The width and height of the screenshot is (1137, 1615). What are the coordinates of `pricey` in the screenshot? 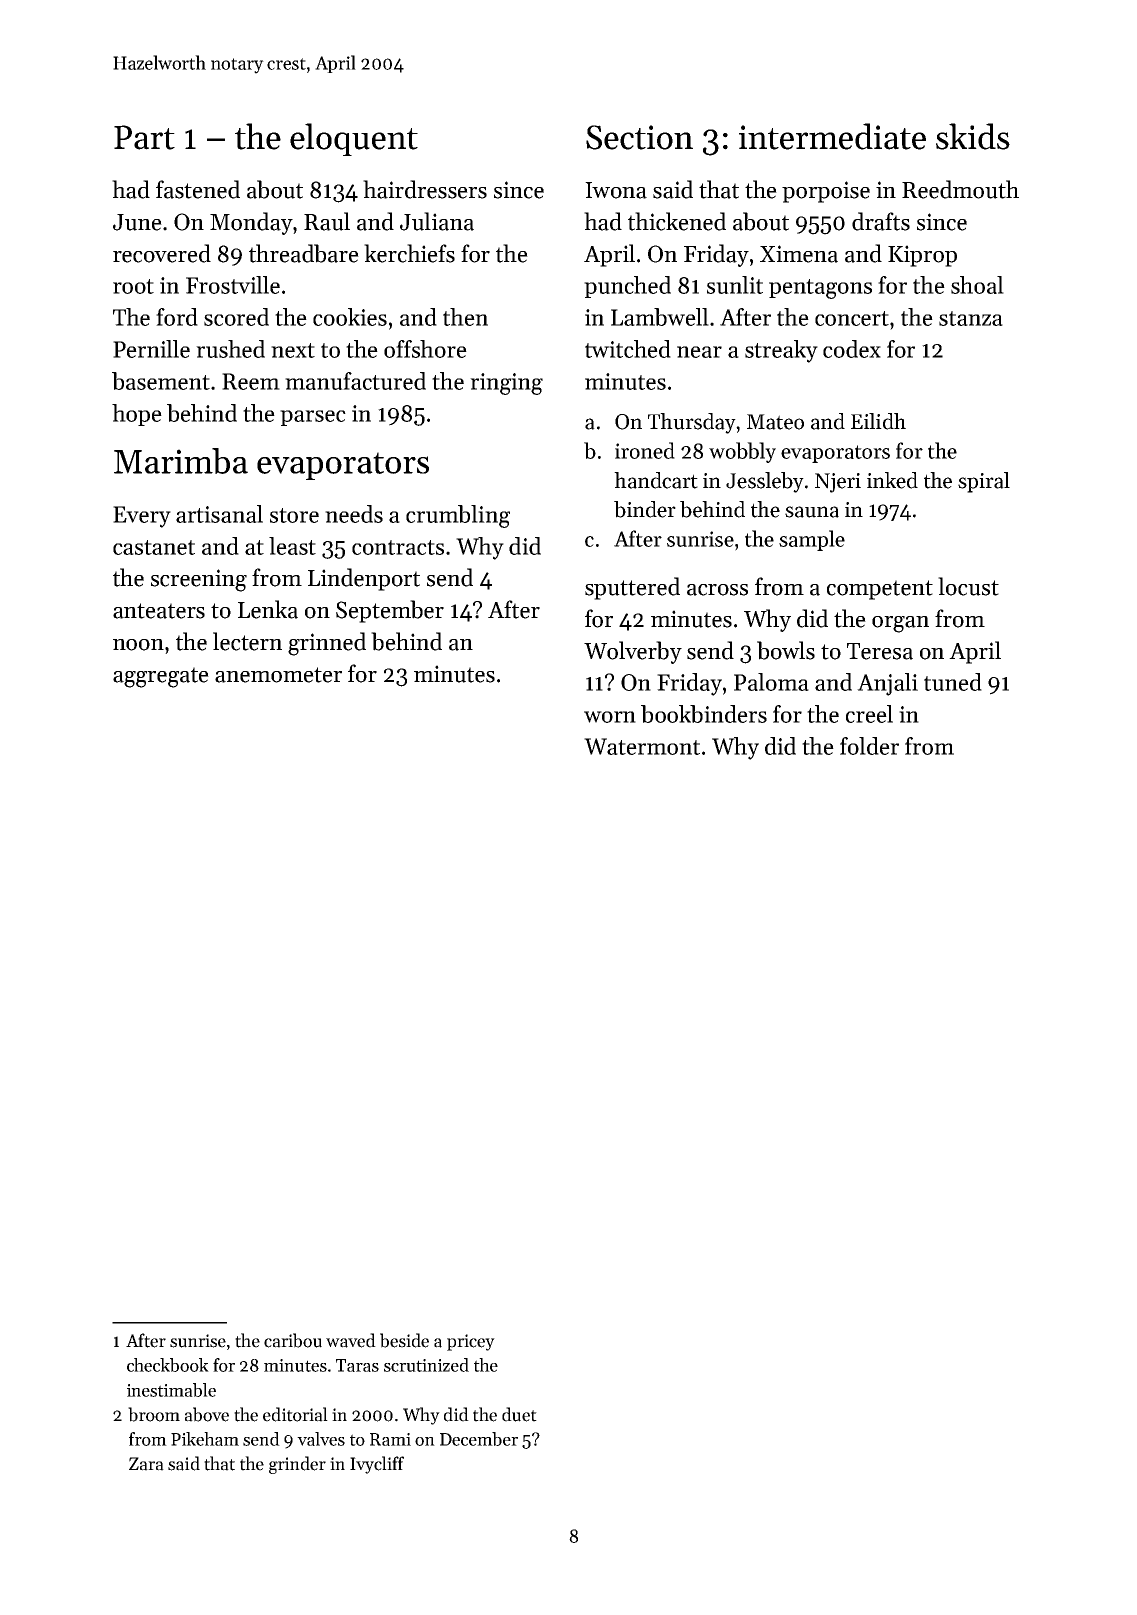 It's located at (471, 1342).
